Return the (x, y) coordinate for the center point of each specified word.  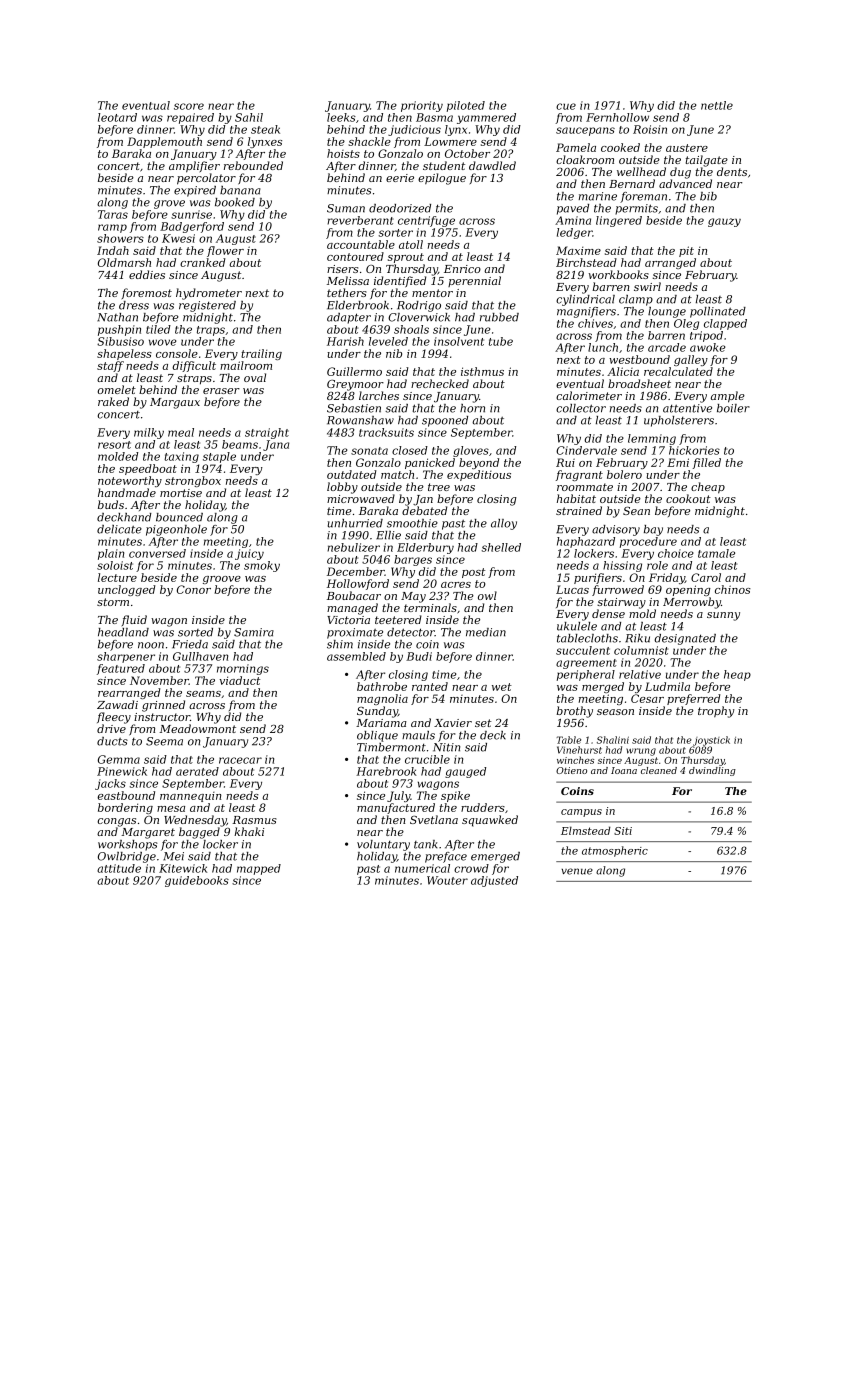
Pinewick (122, 771)
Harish (345, 341)
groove (222, 580)
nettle (717, 105)
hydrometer (209, 294)
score (189, 106)
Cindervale (586, 450)
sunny (723, 616)
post (473, 573)
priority (422, 106)
